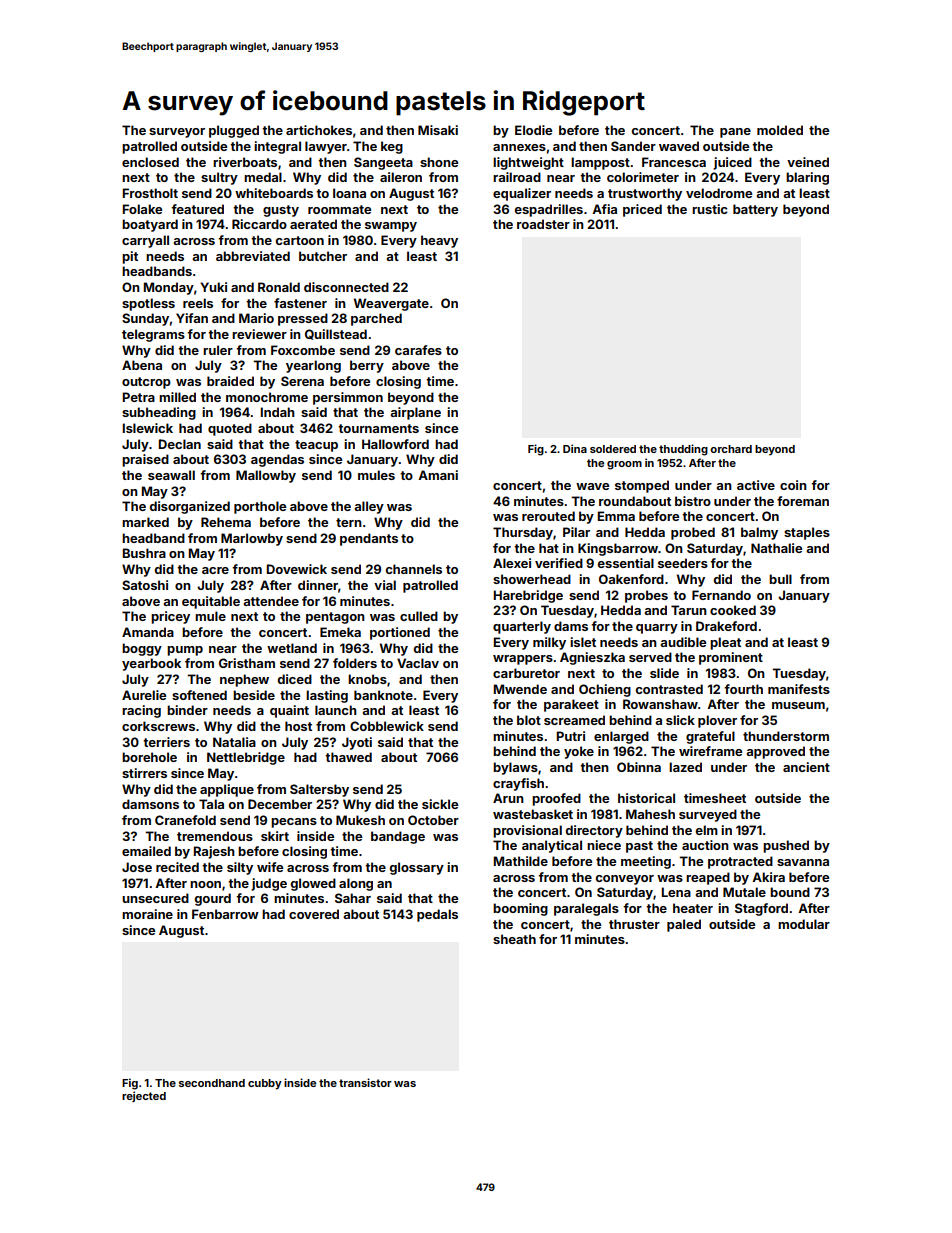 The width and height of the page is (952, 1233). Describe the element at coordinates (234, 131) in the page. I see `plugged` at that location.
